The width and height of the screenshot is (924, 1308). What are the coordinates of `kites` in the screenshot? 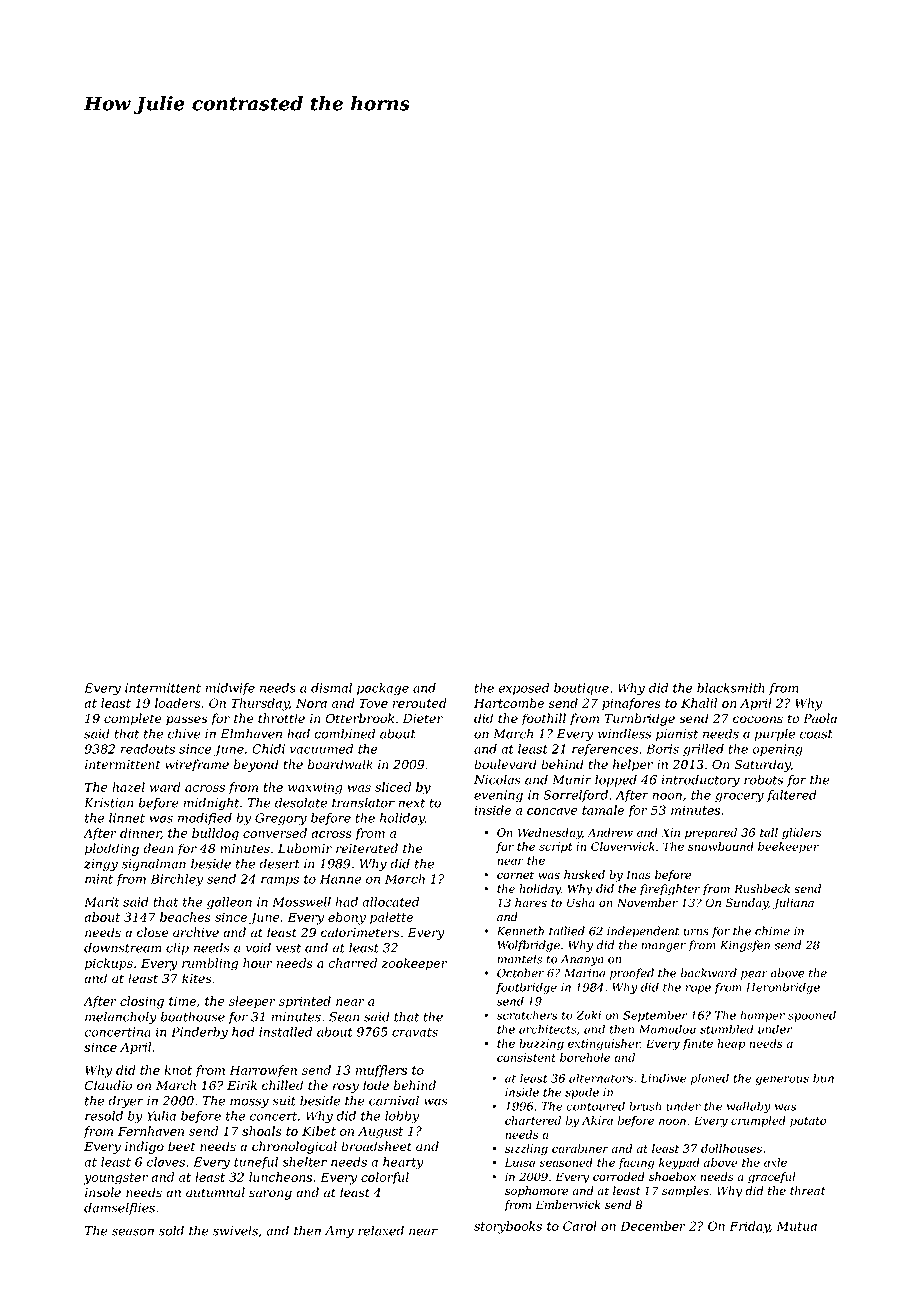 It's located at (197, 978).
